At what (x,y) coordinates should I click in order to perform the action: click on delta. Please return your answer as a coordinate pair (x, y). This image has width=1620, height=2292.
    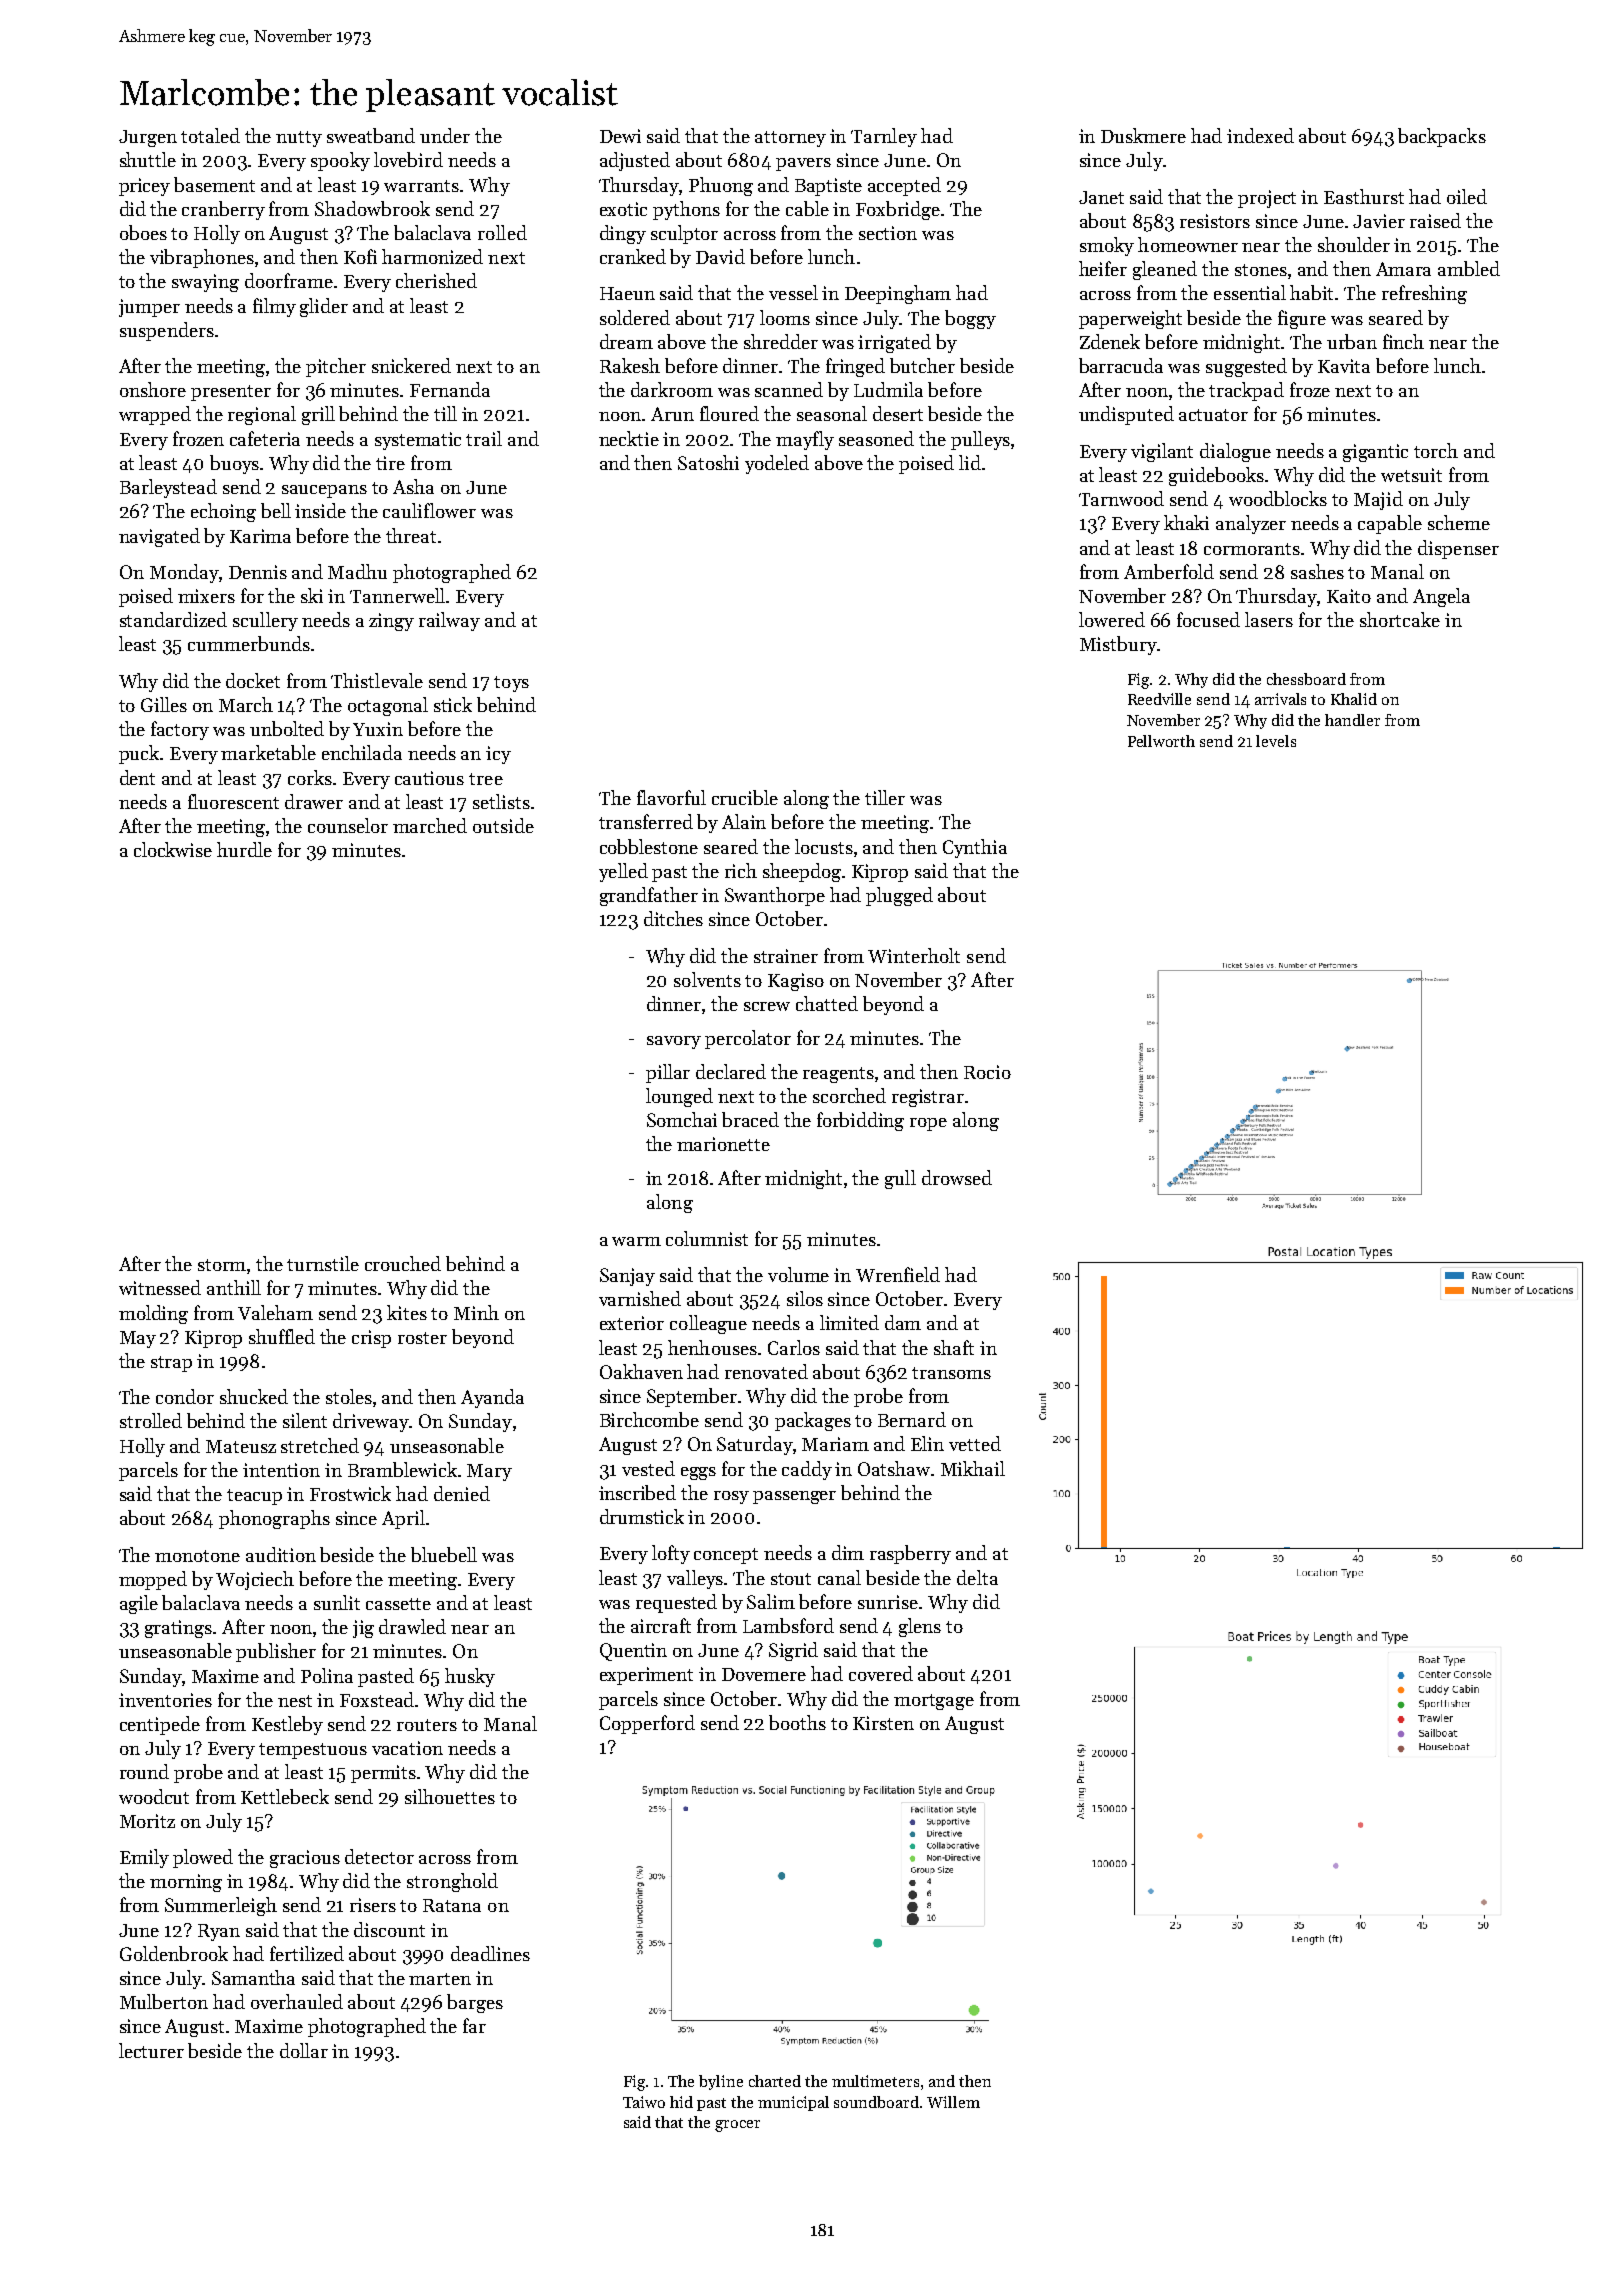
    Looking at the image, I should click on (977, 1577).
